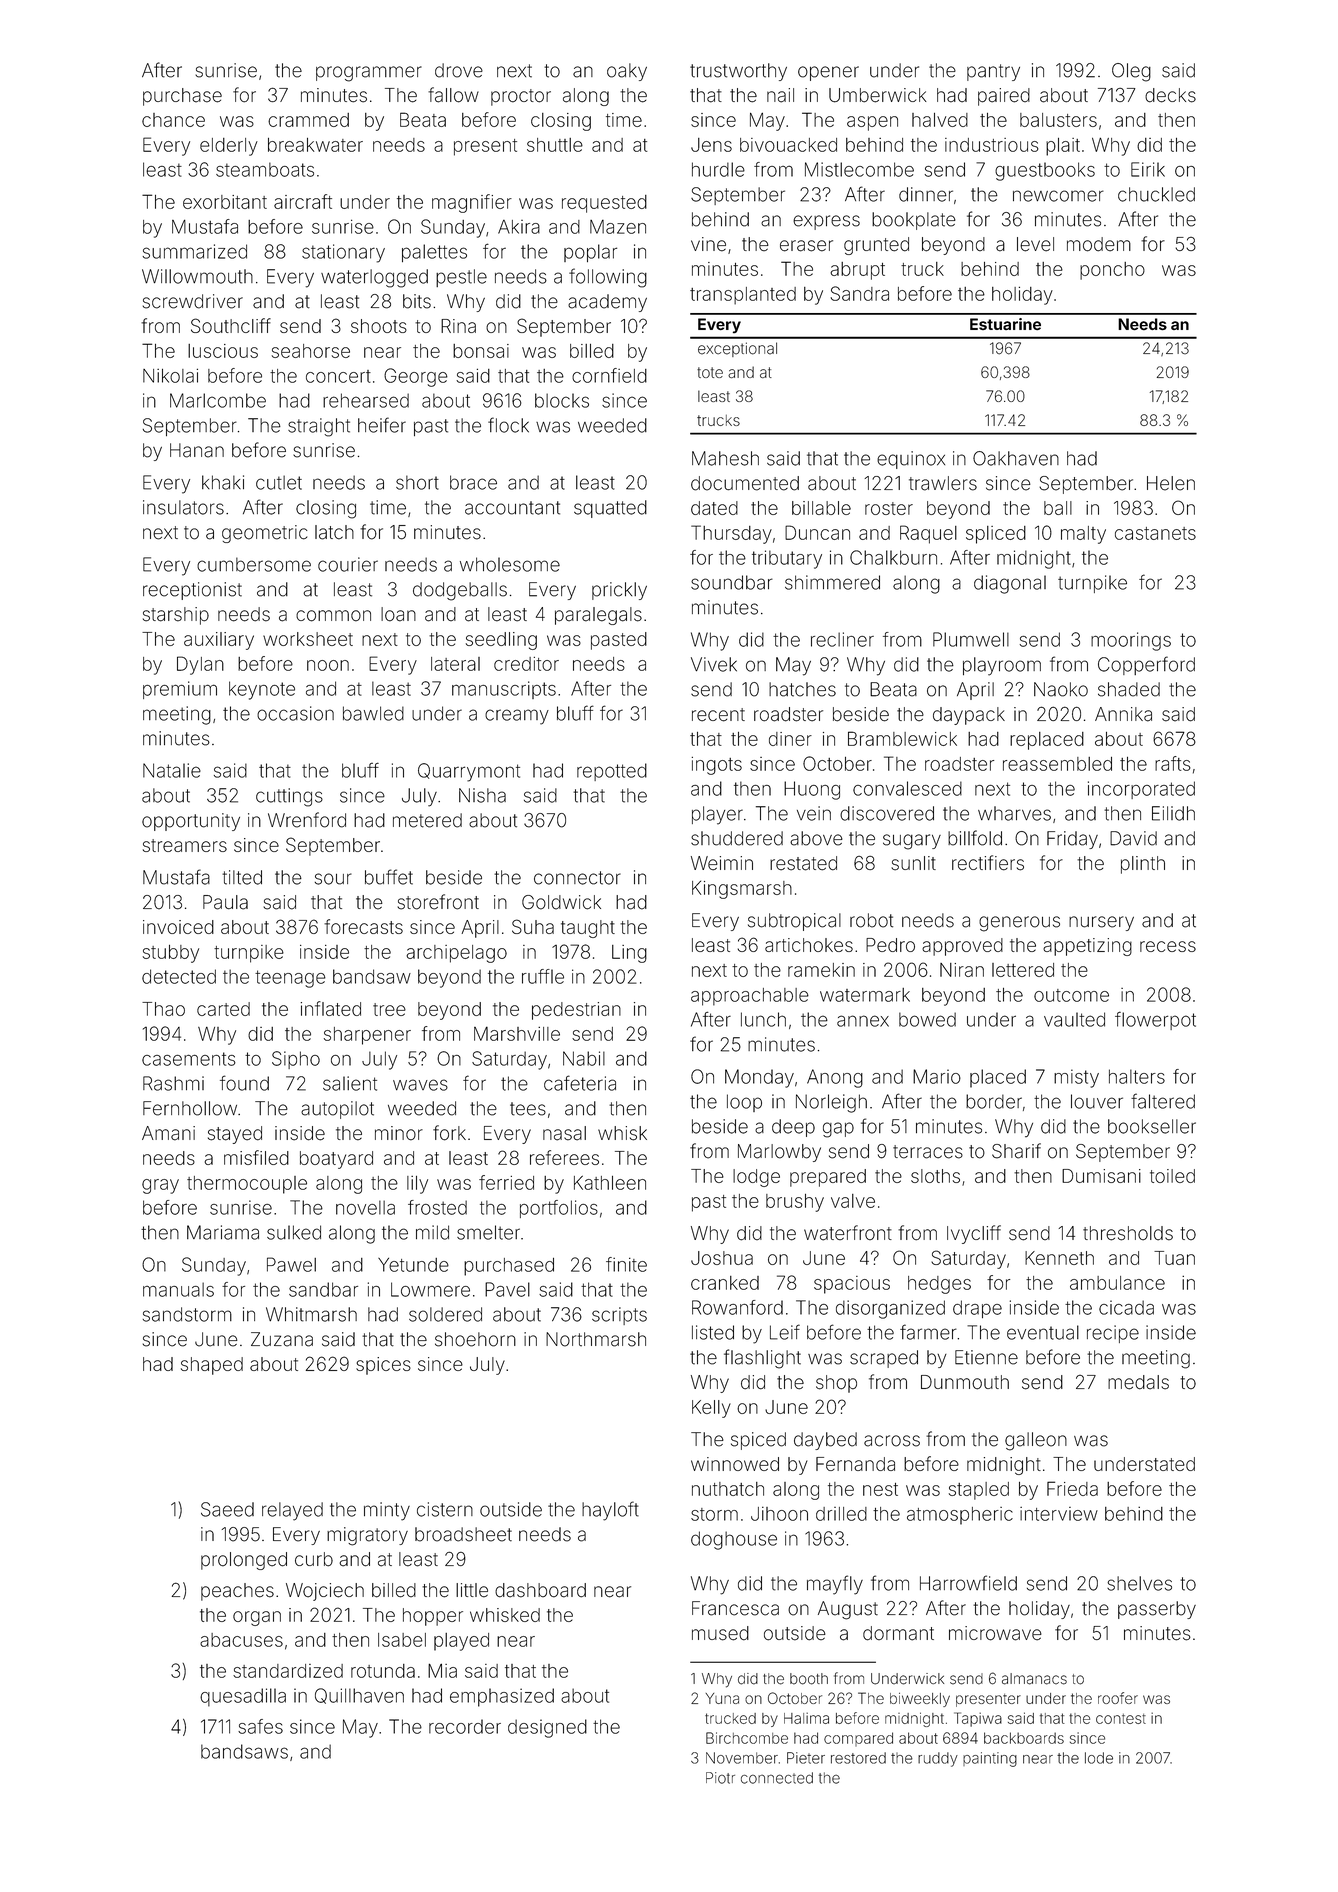 The width and height of the screenshot is (1338, 1892). I want to click on stationary, so click(343, 253).
